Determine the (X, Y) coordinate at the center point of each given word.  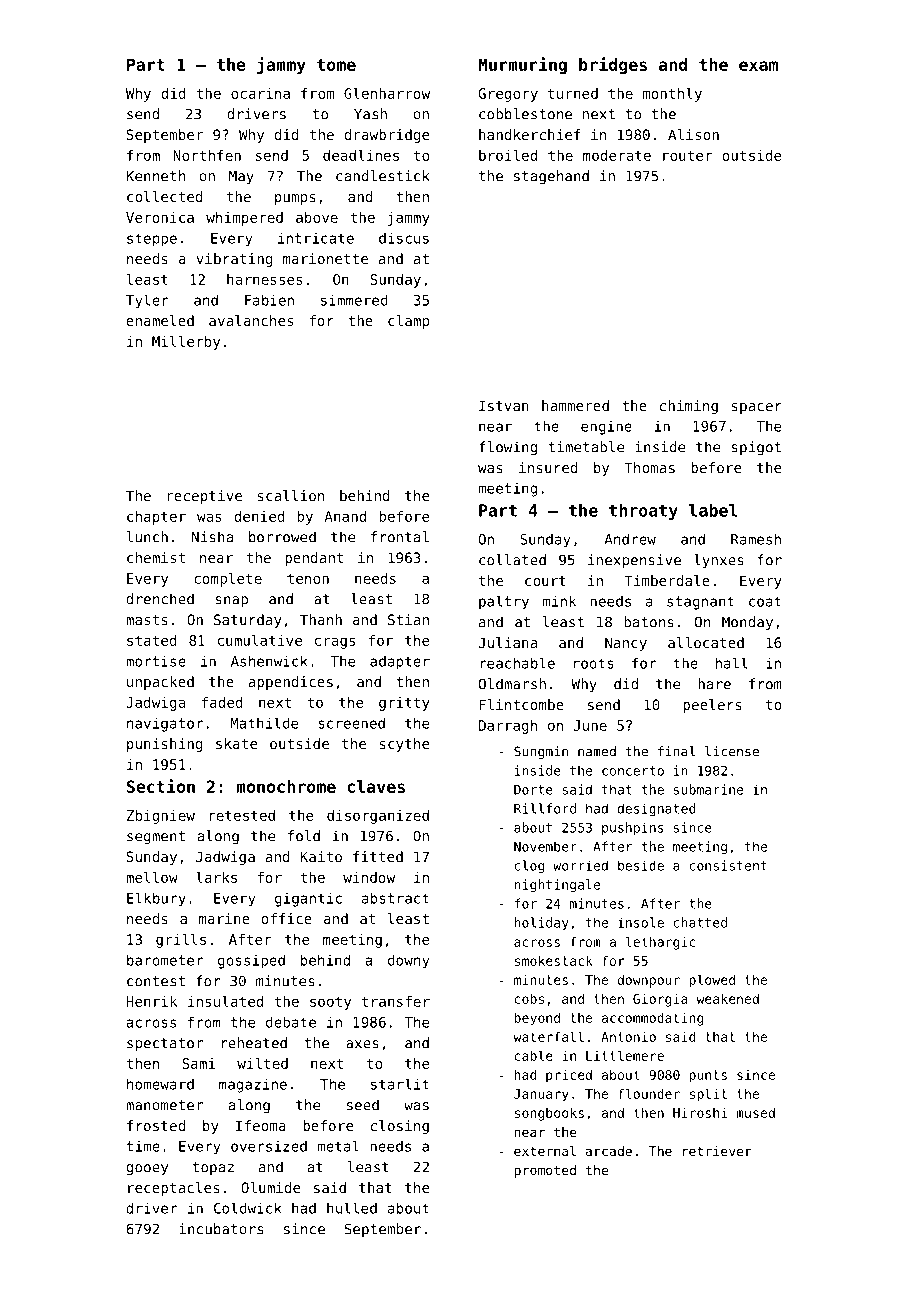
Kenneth (155, 176)
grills (181, 941)
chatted (700, 922)
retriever (717, 1151)
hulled (352, 1208)
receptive (205, 497)
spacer (757, 408)
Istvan (504, 405)
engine (606, 427)
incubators (221, 1229)
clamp (408, 322)
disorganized (378, 817)
